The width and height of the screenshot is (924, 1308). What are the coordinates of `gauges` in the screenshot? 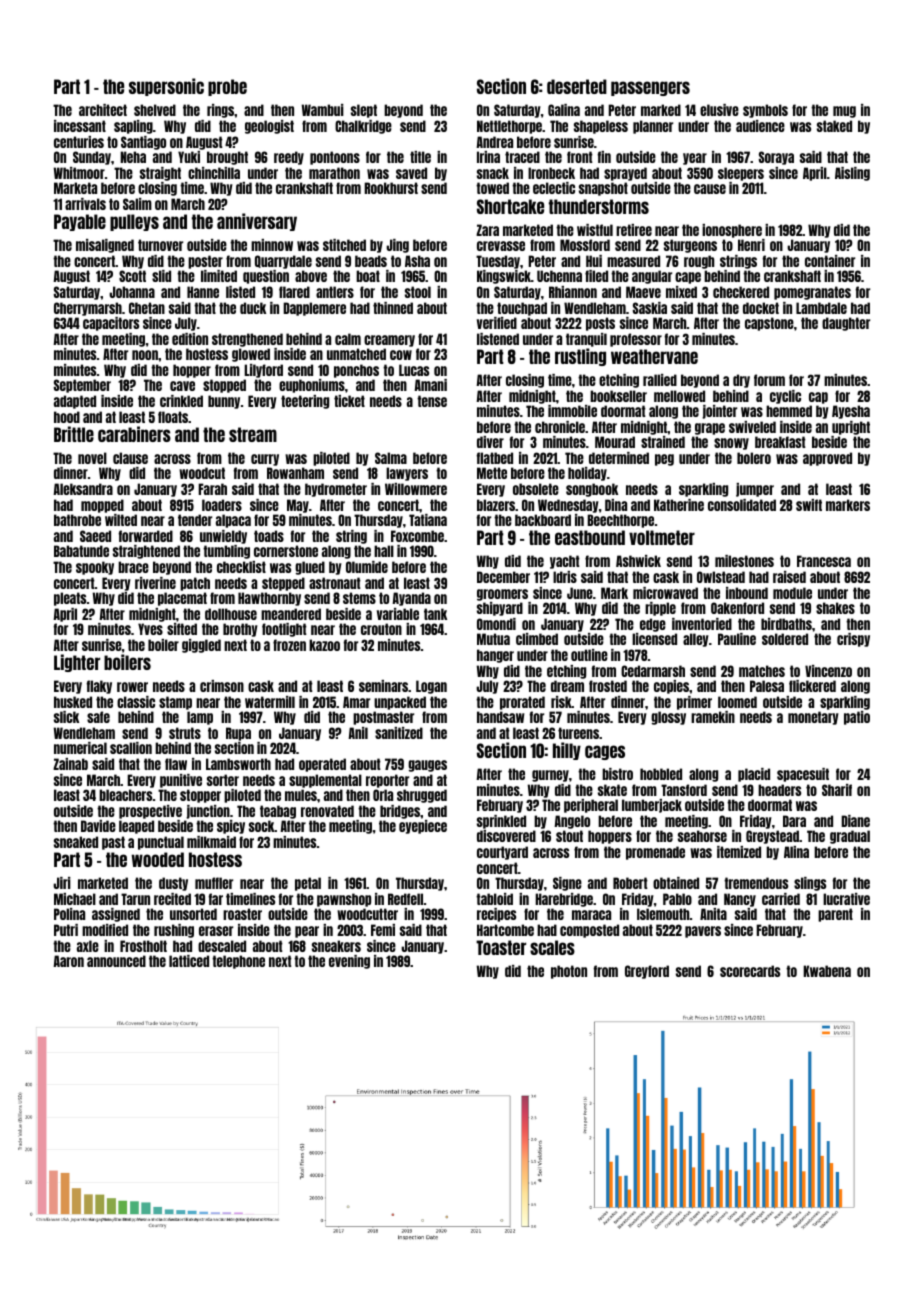 It's located at (427, 766).
